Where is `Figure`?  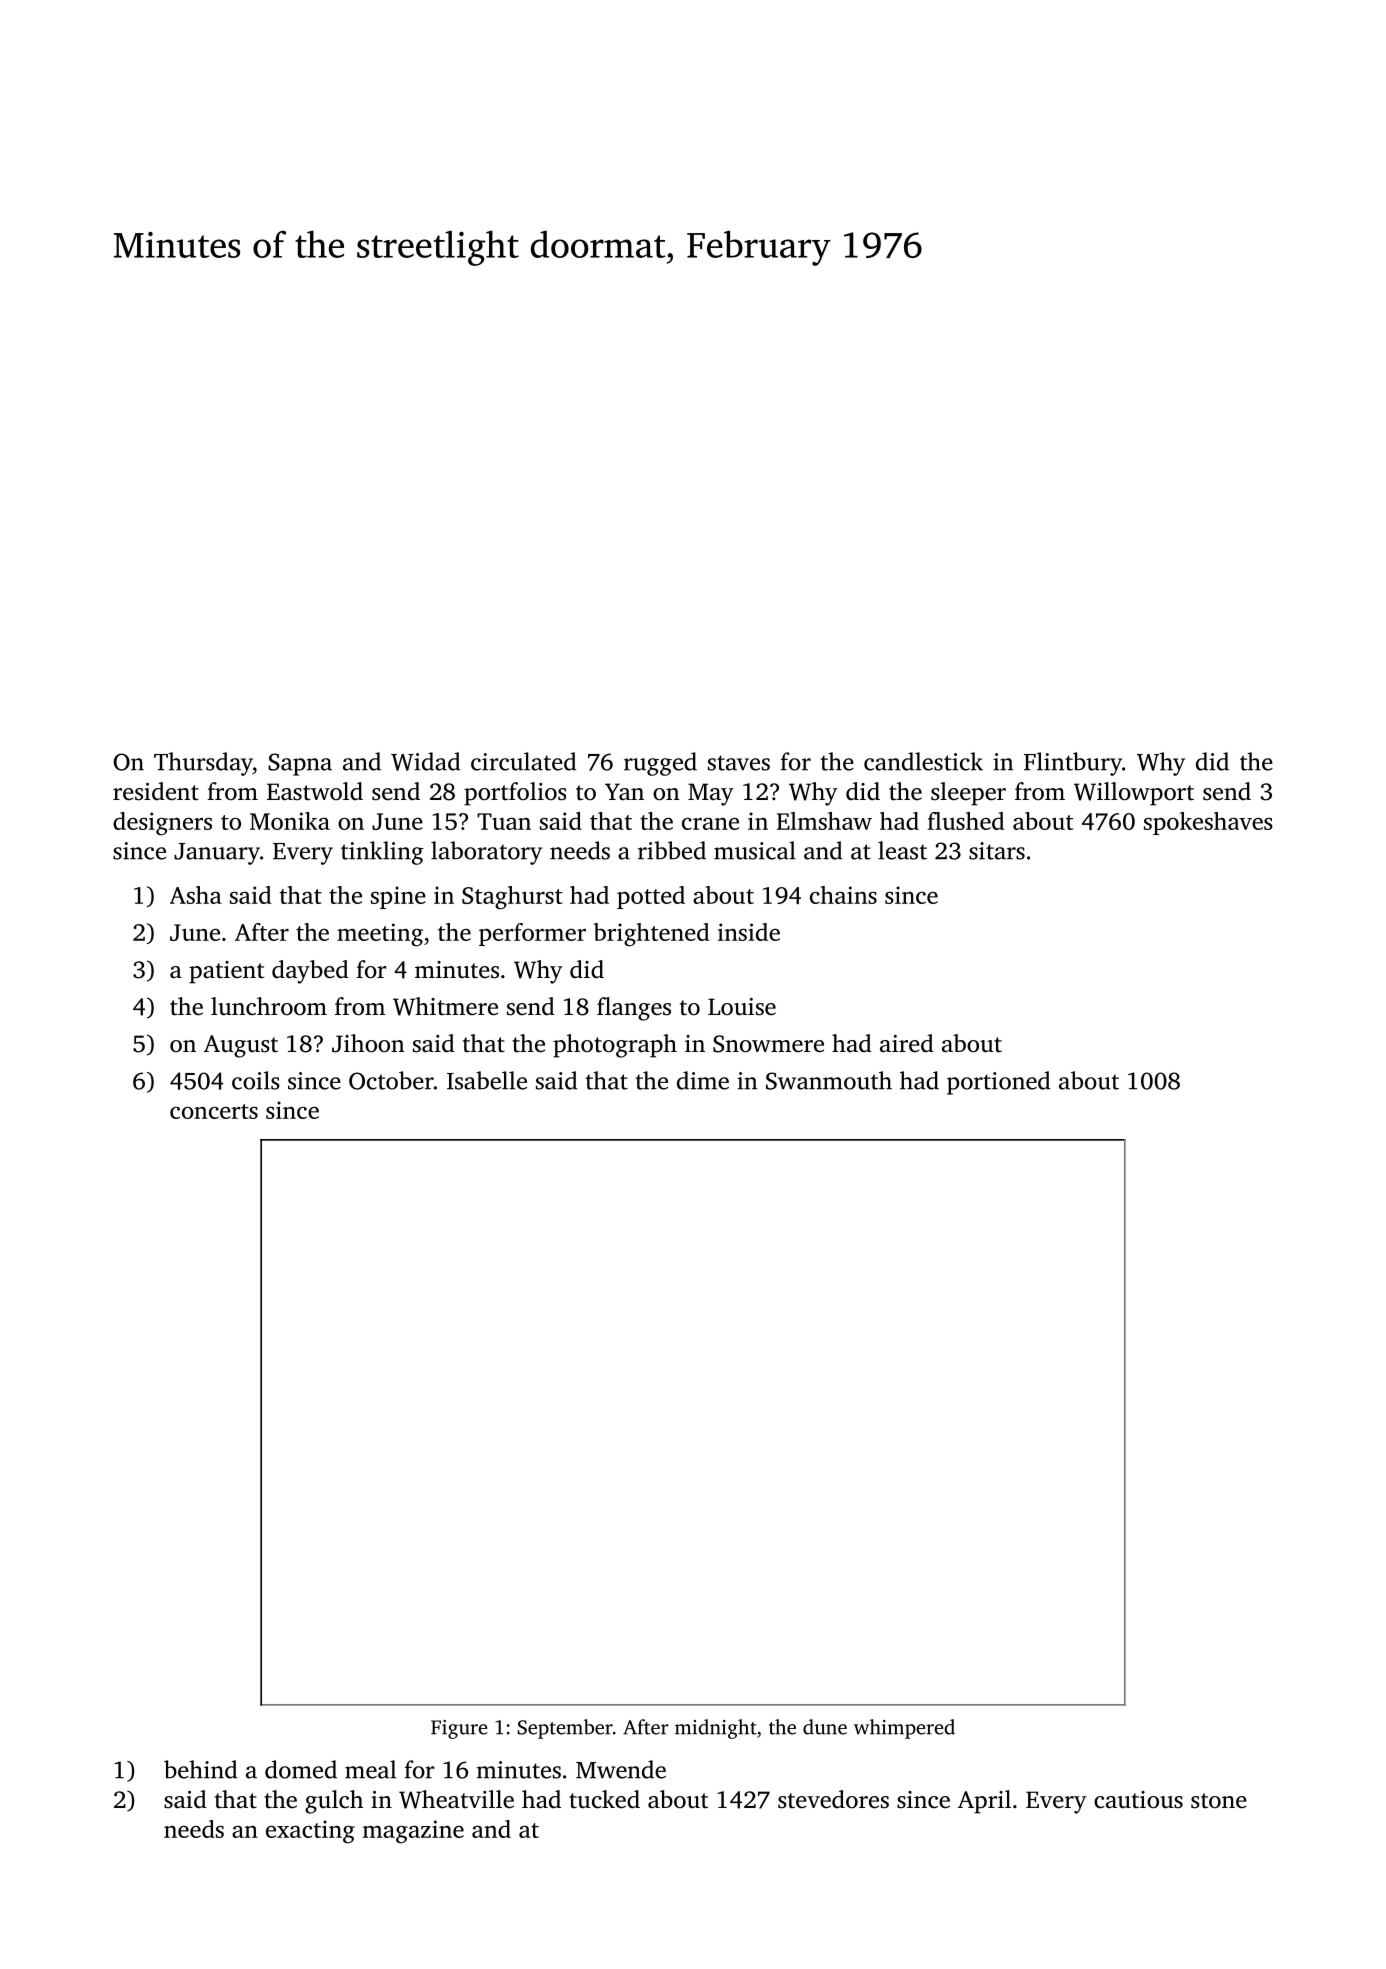 Figure is located at coordinates (459, 1729).
